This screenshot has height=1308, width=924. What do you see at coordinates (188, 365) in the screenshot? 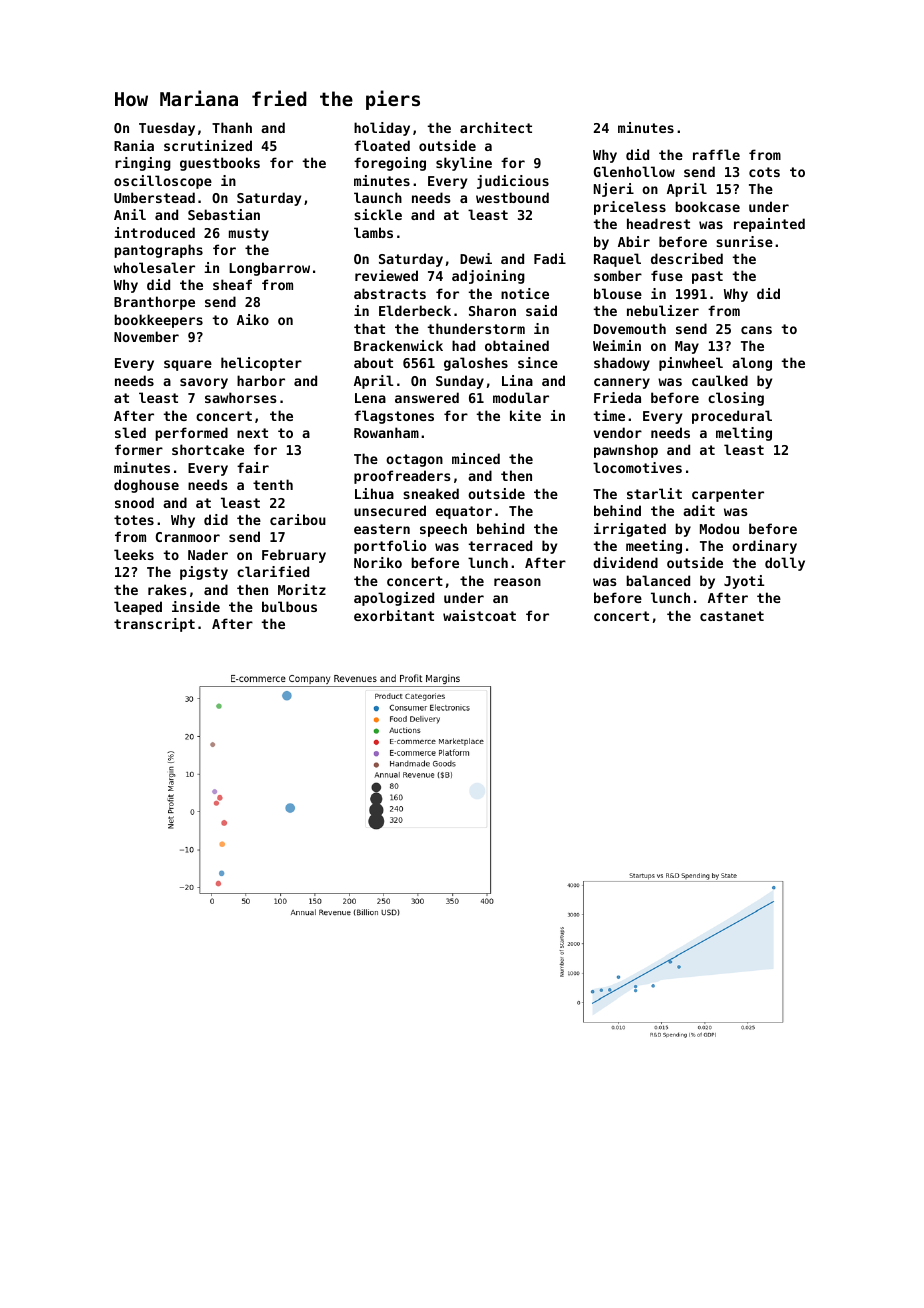
I see `square` at bounding box center [188, 365].
